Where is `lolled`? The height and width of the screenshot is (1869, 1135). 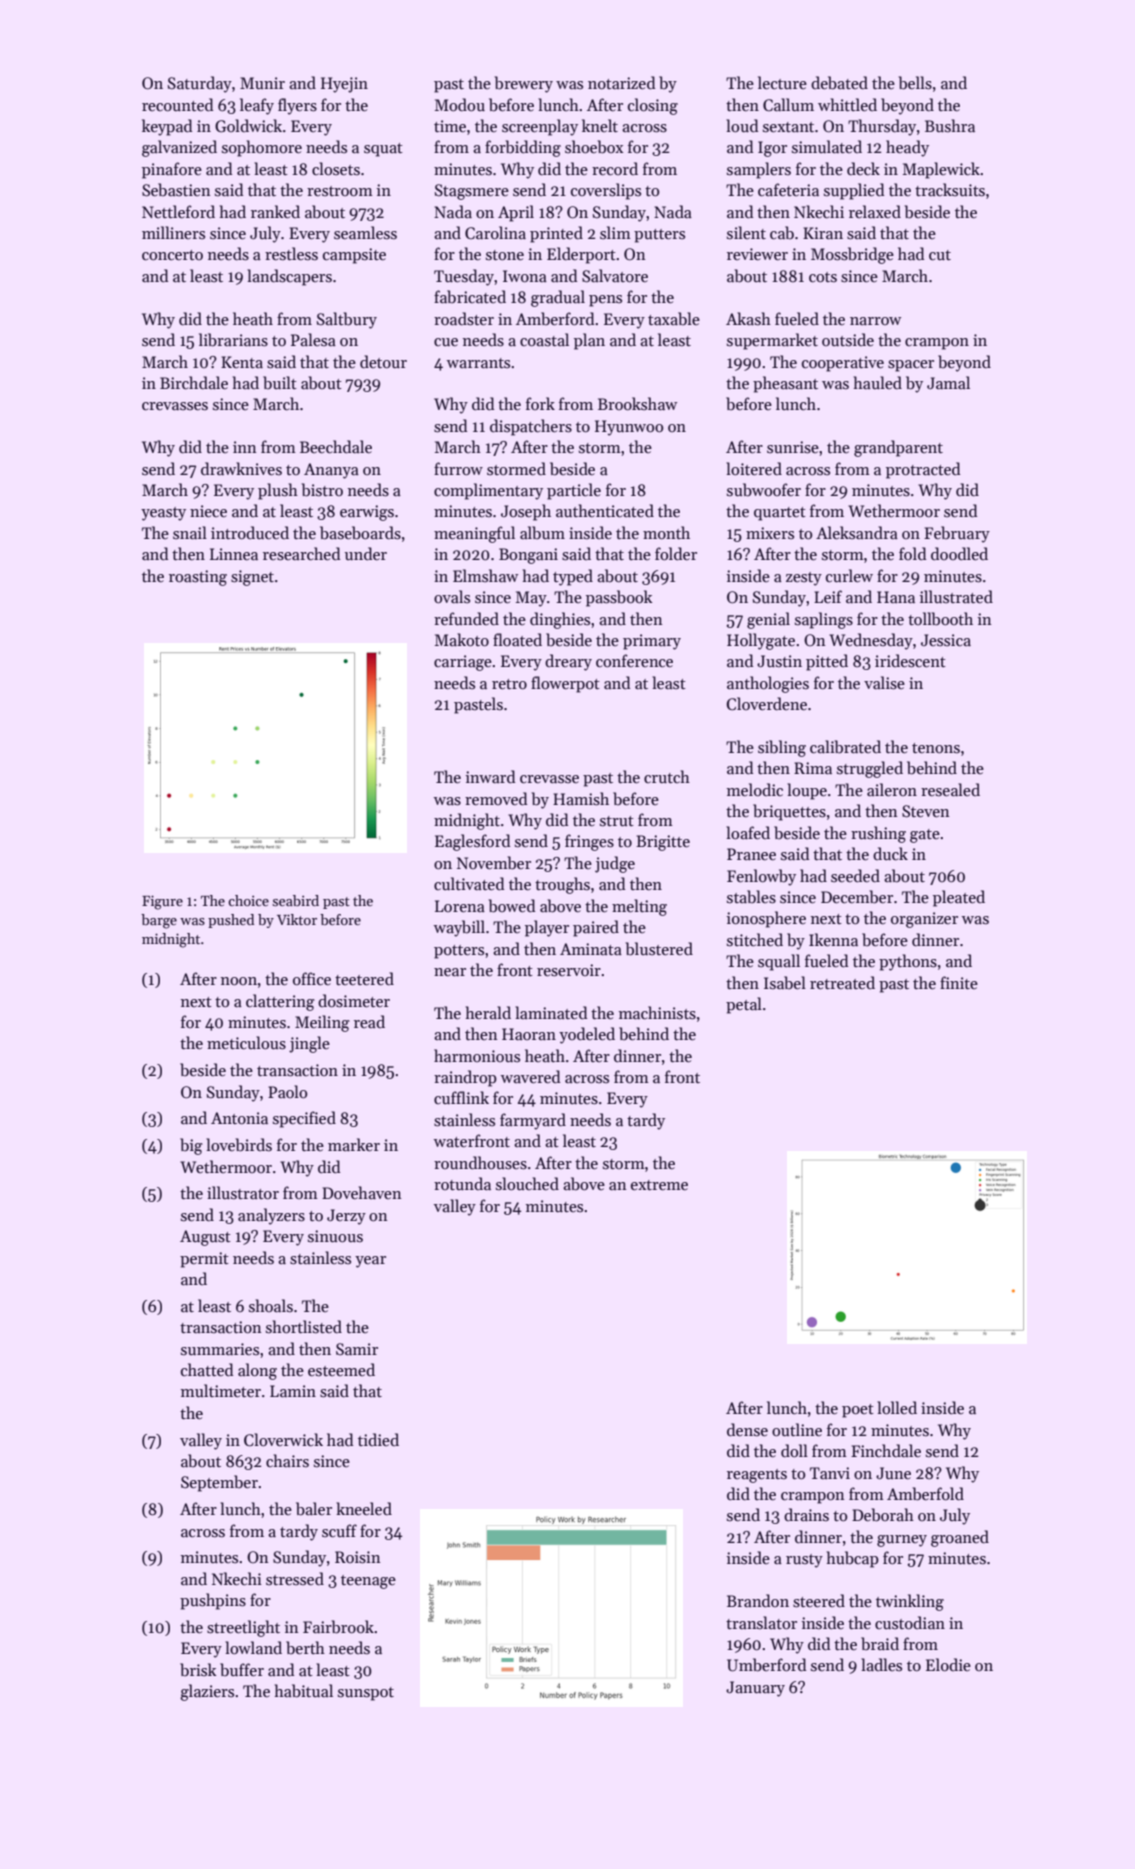 lolled is located at coordinates (897, 1407).
